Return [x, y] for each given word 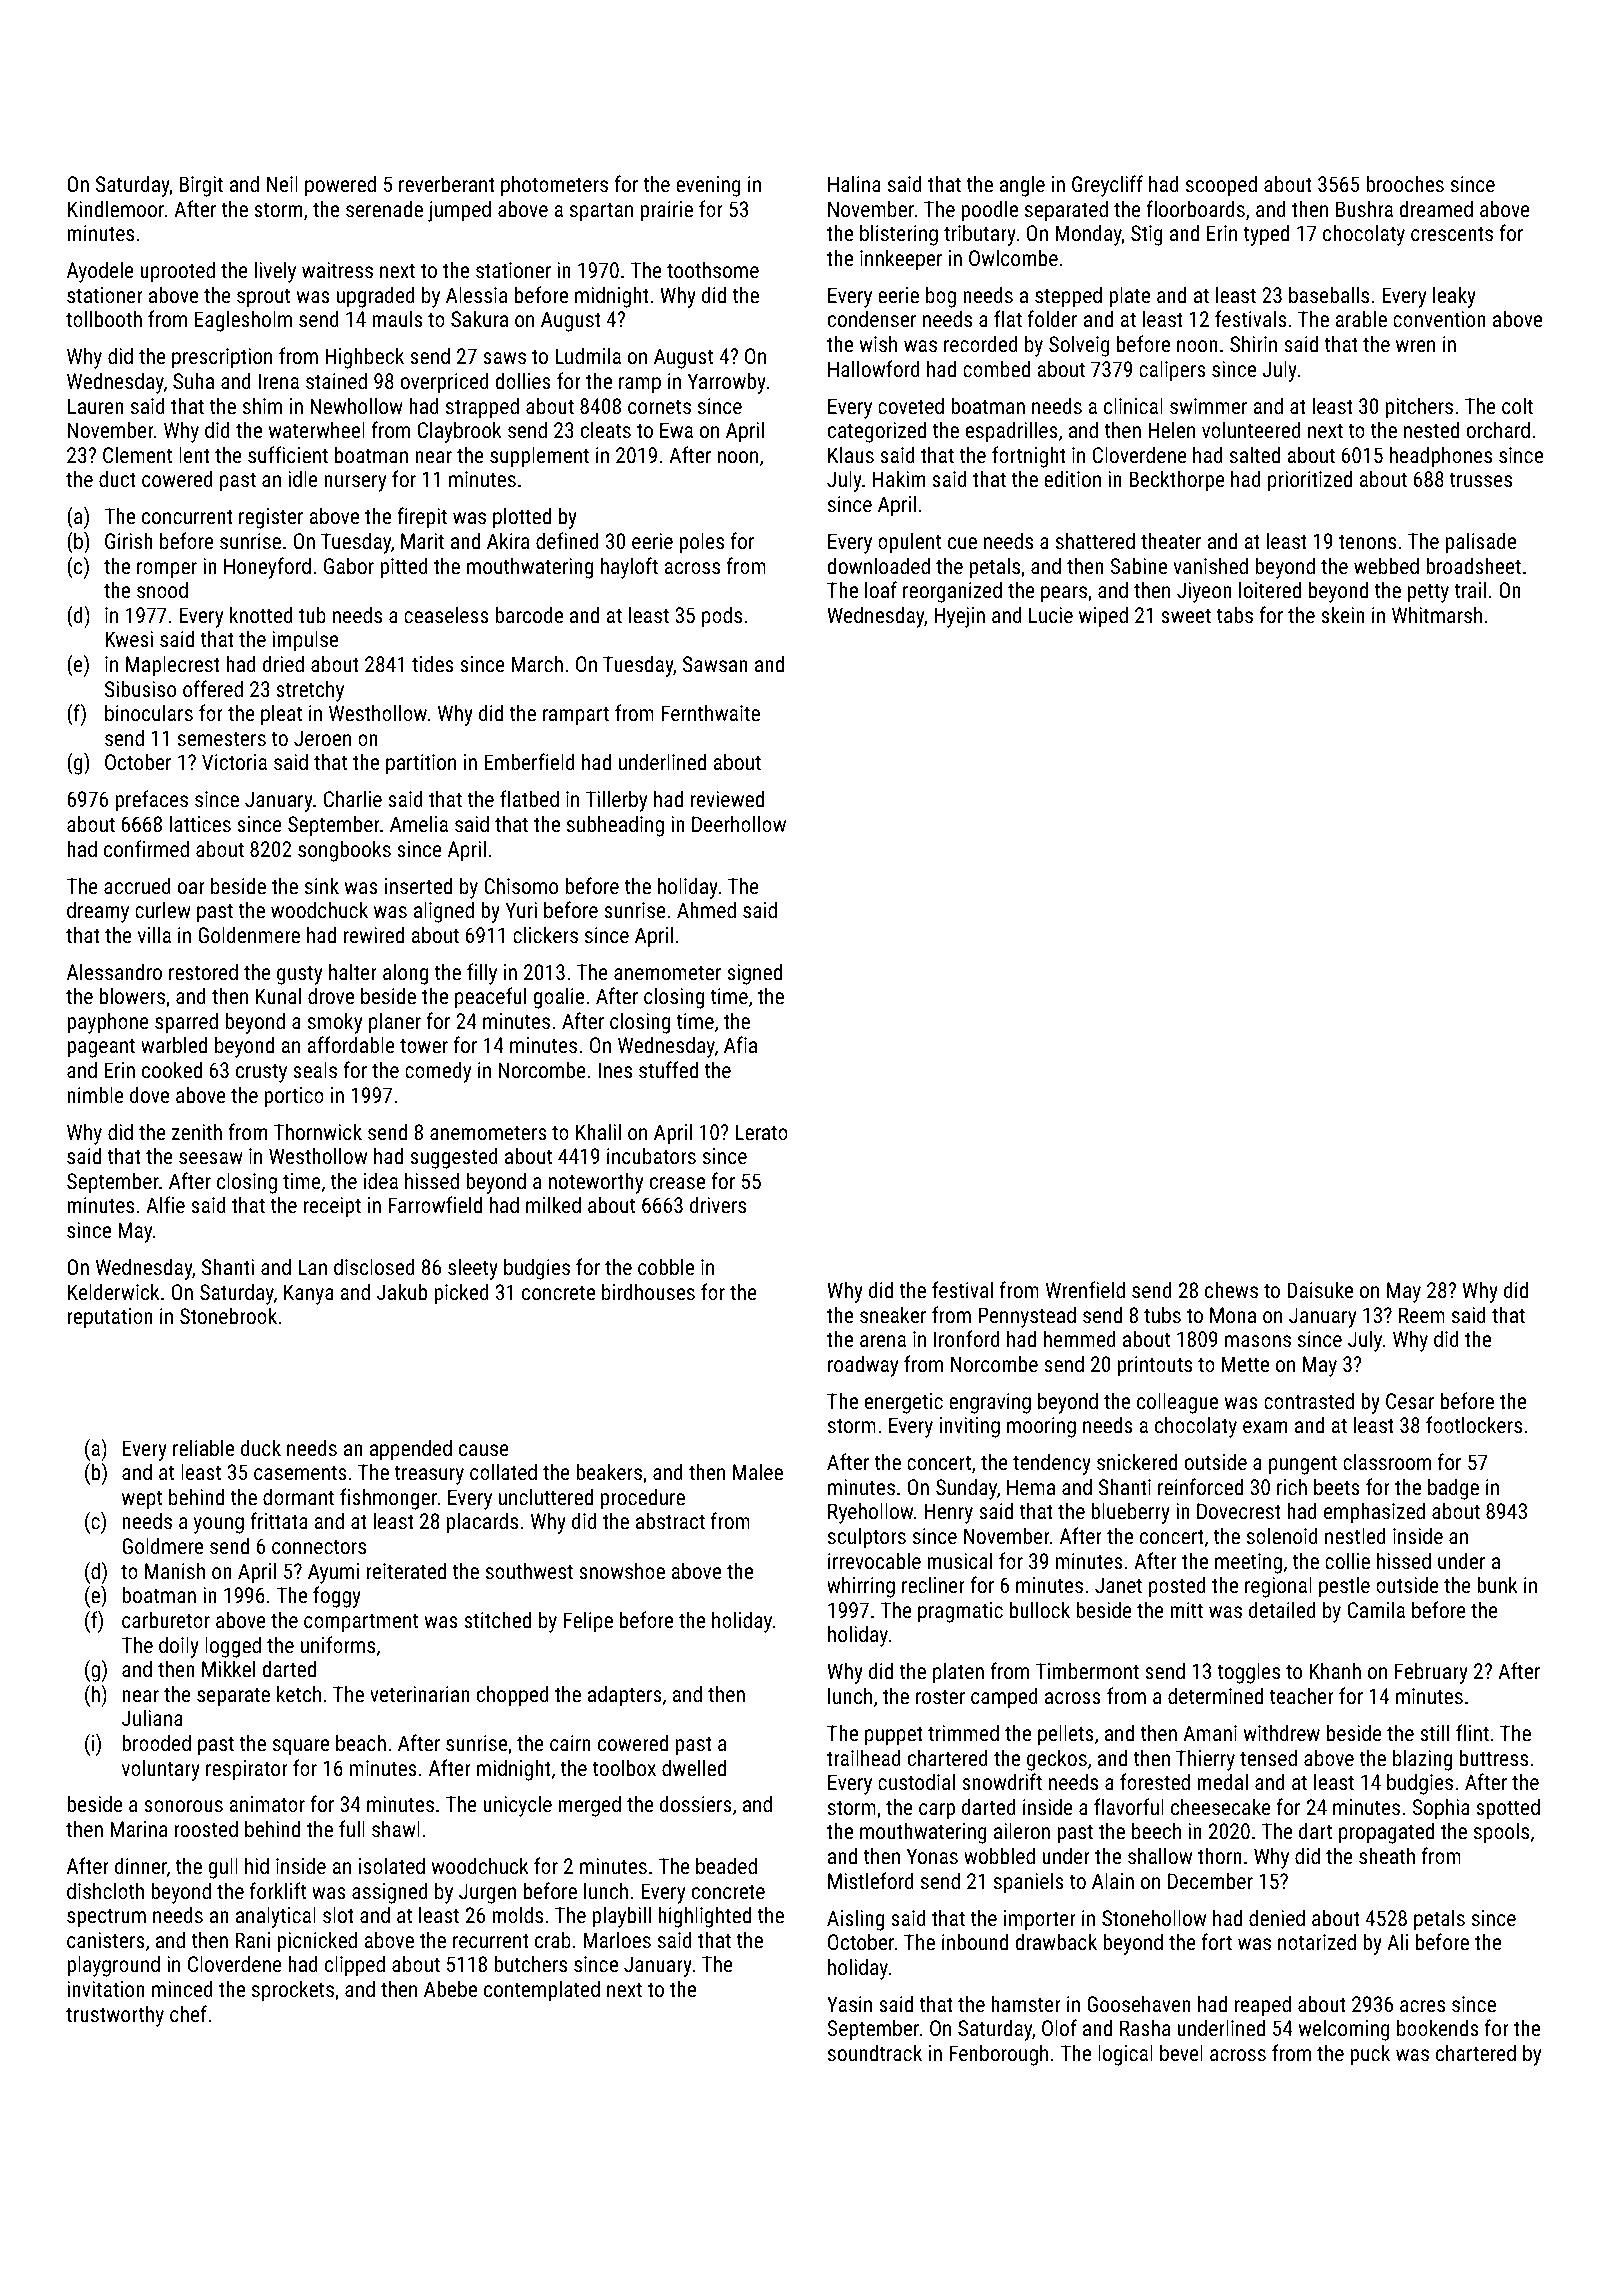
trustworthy [115, 2016]
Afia [740, 1044]
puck [1370, 2055]
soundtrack [875, 2052]
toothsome [713, 269]
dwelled [694, 1767]
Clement [137, 454]
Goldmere [162, 1545]
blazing [1422, 1760]
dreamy [98, 912]
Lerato [761, 1132]
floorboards [1196, 208]
